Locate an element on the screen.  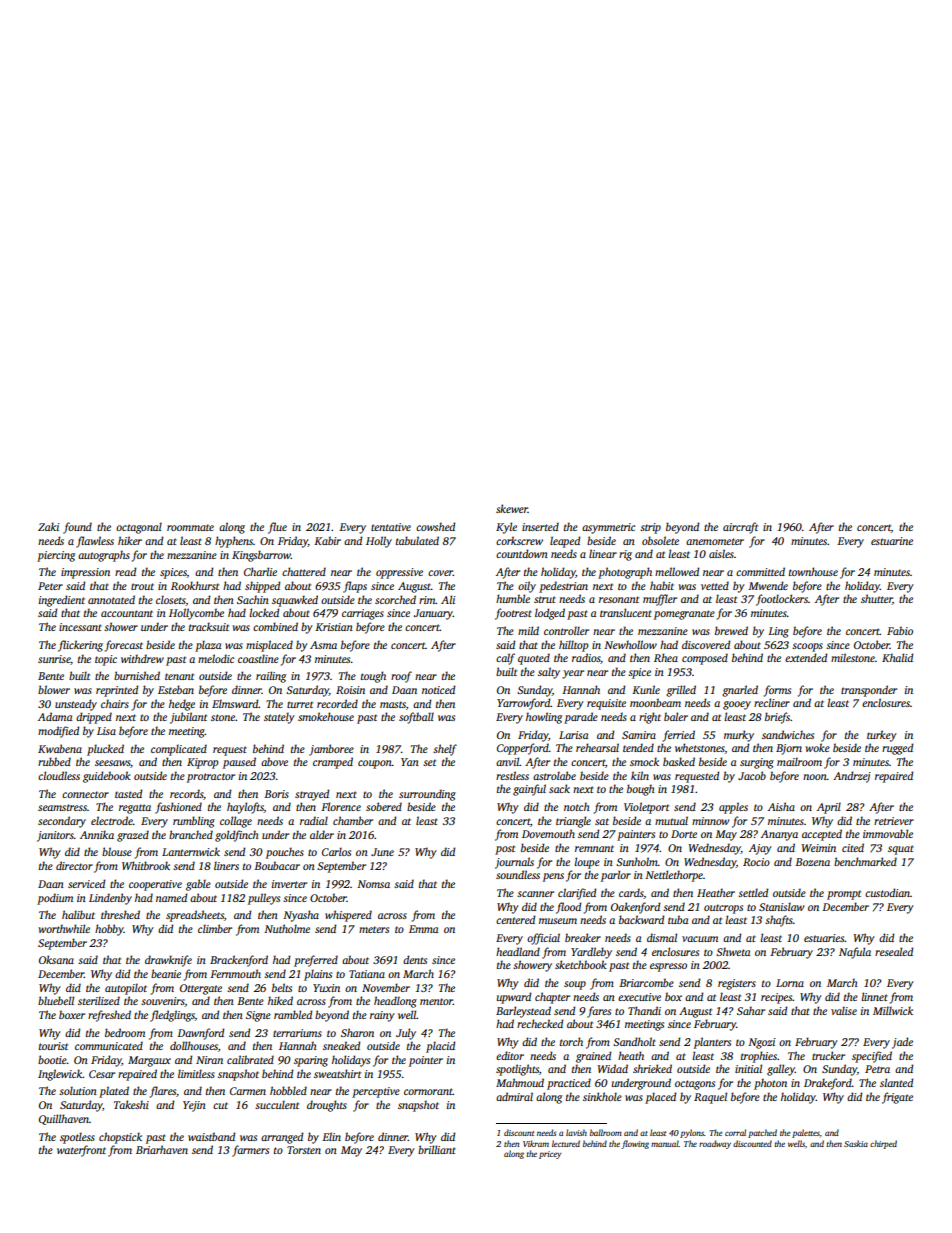
Ottergate is located at coordinates (201, 989).
